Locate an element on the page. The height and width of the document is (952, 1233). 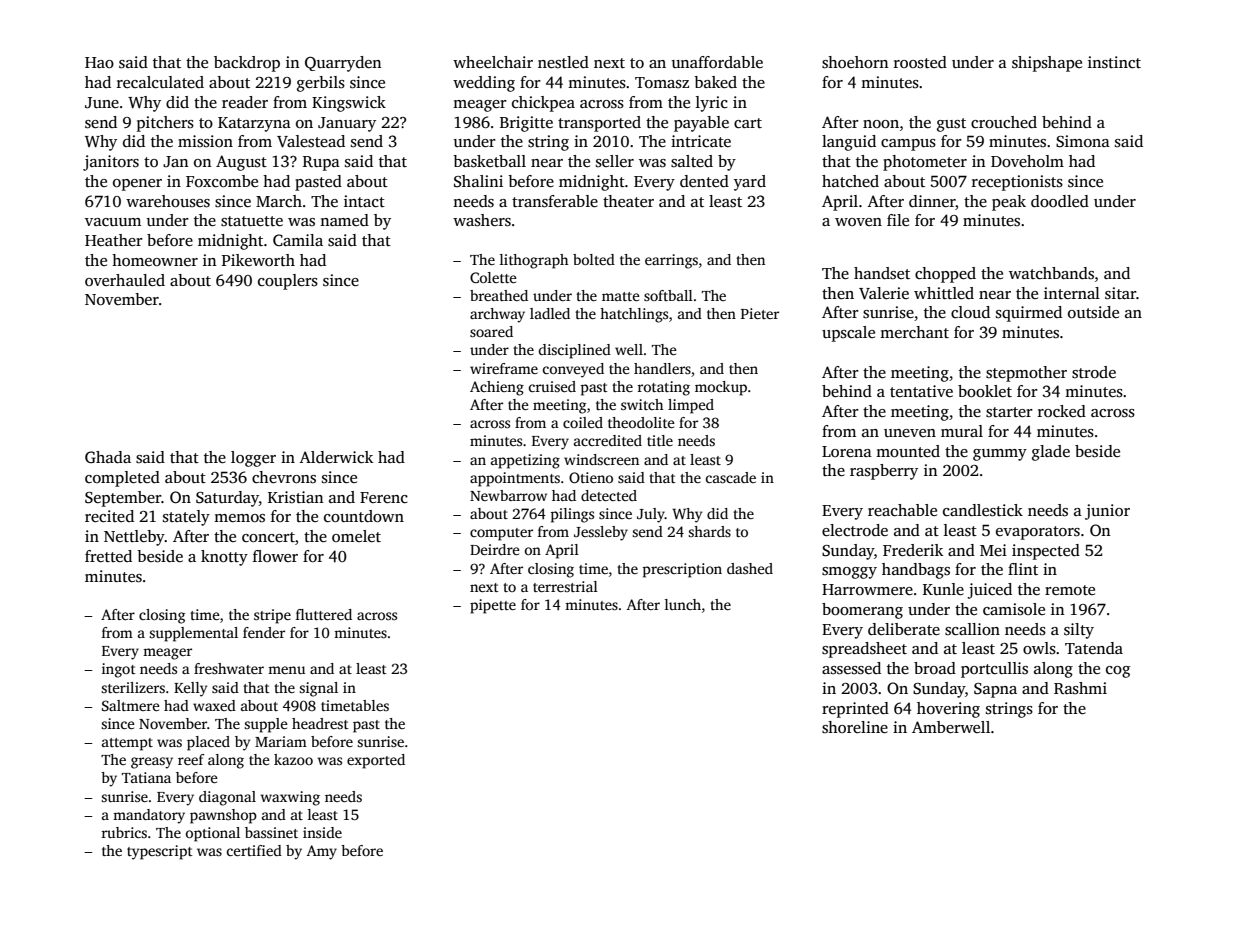
Ghada is located at coordinates (108, 457).
